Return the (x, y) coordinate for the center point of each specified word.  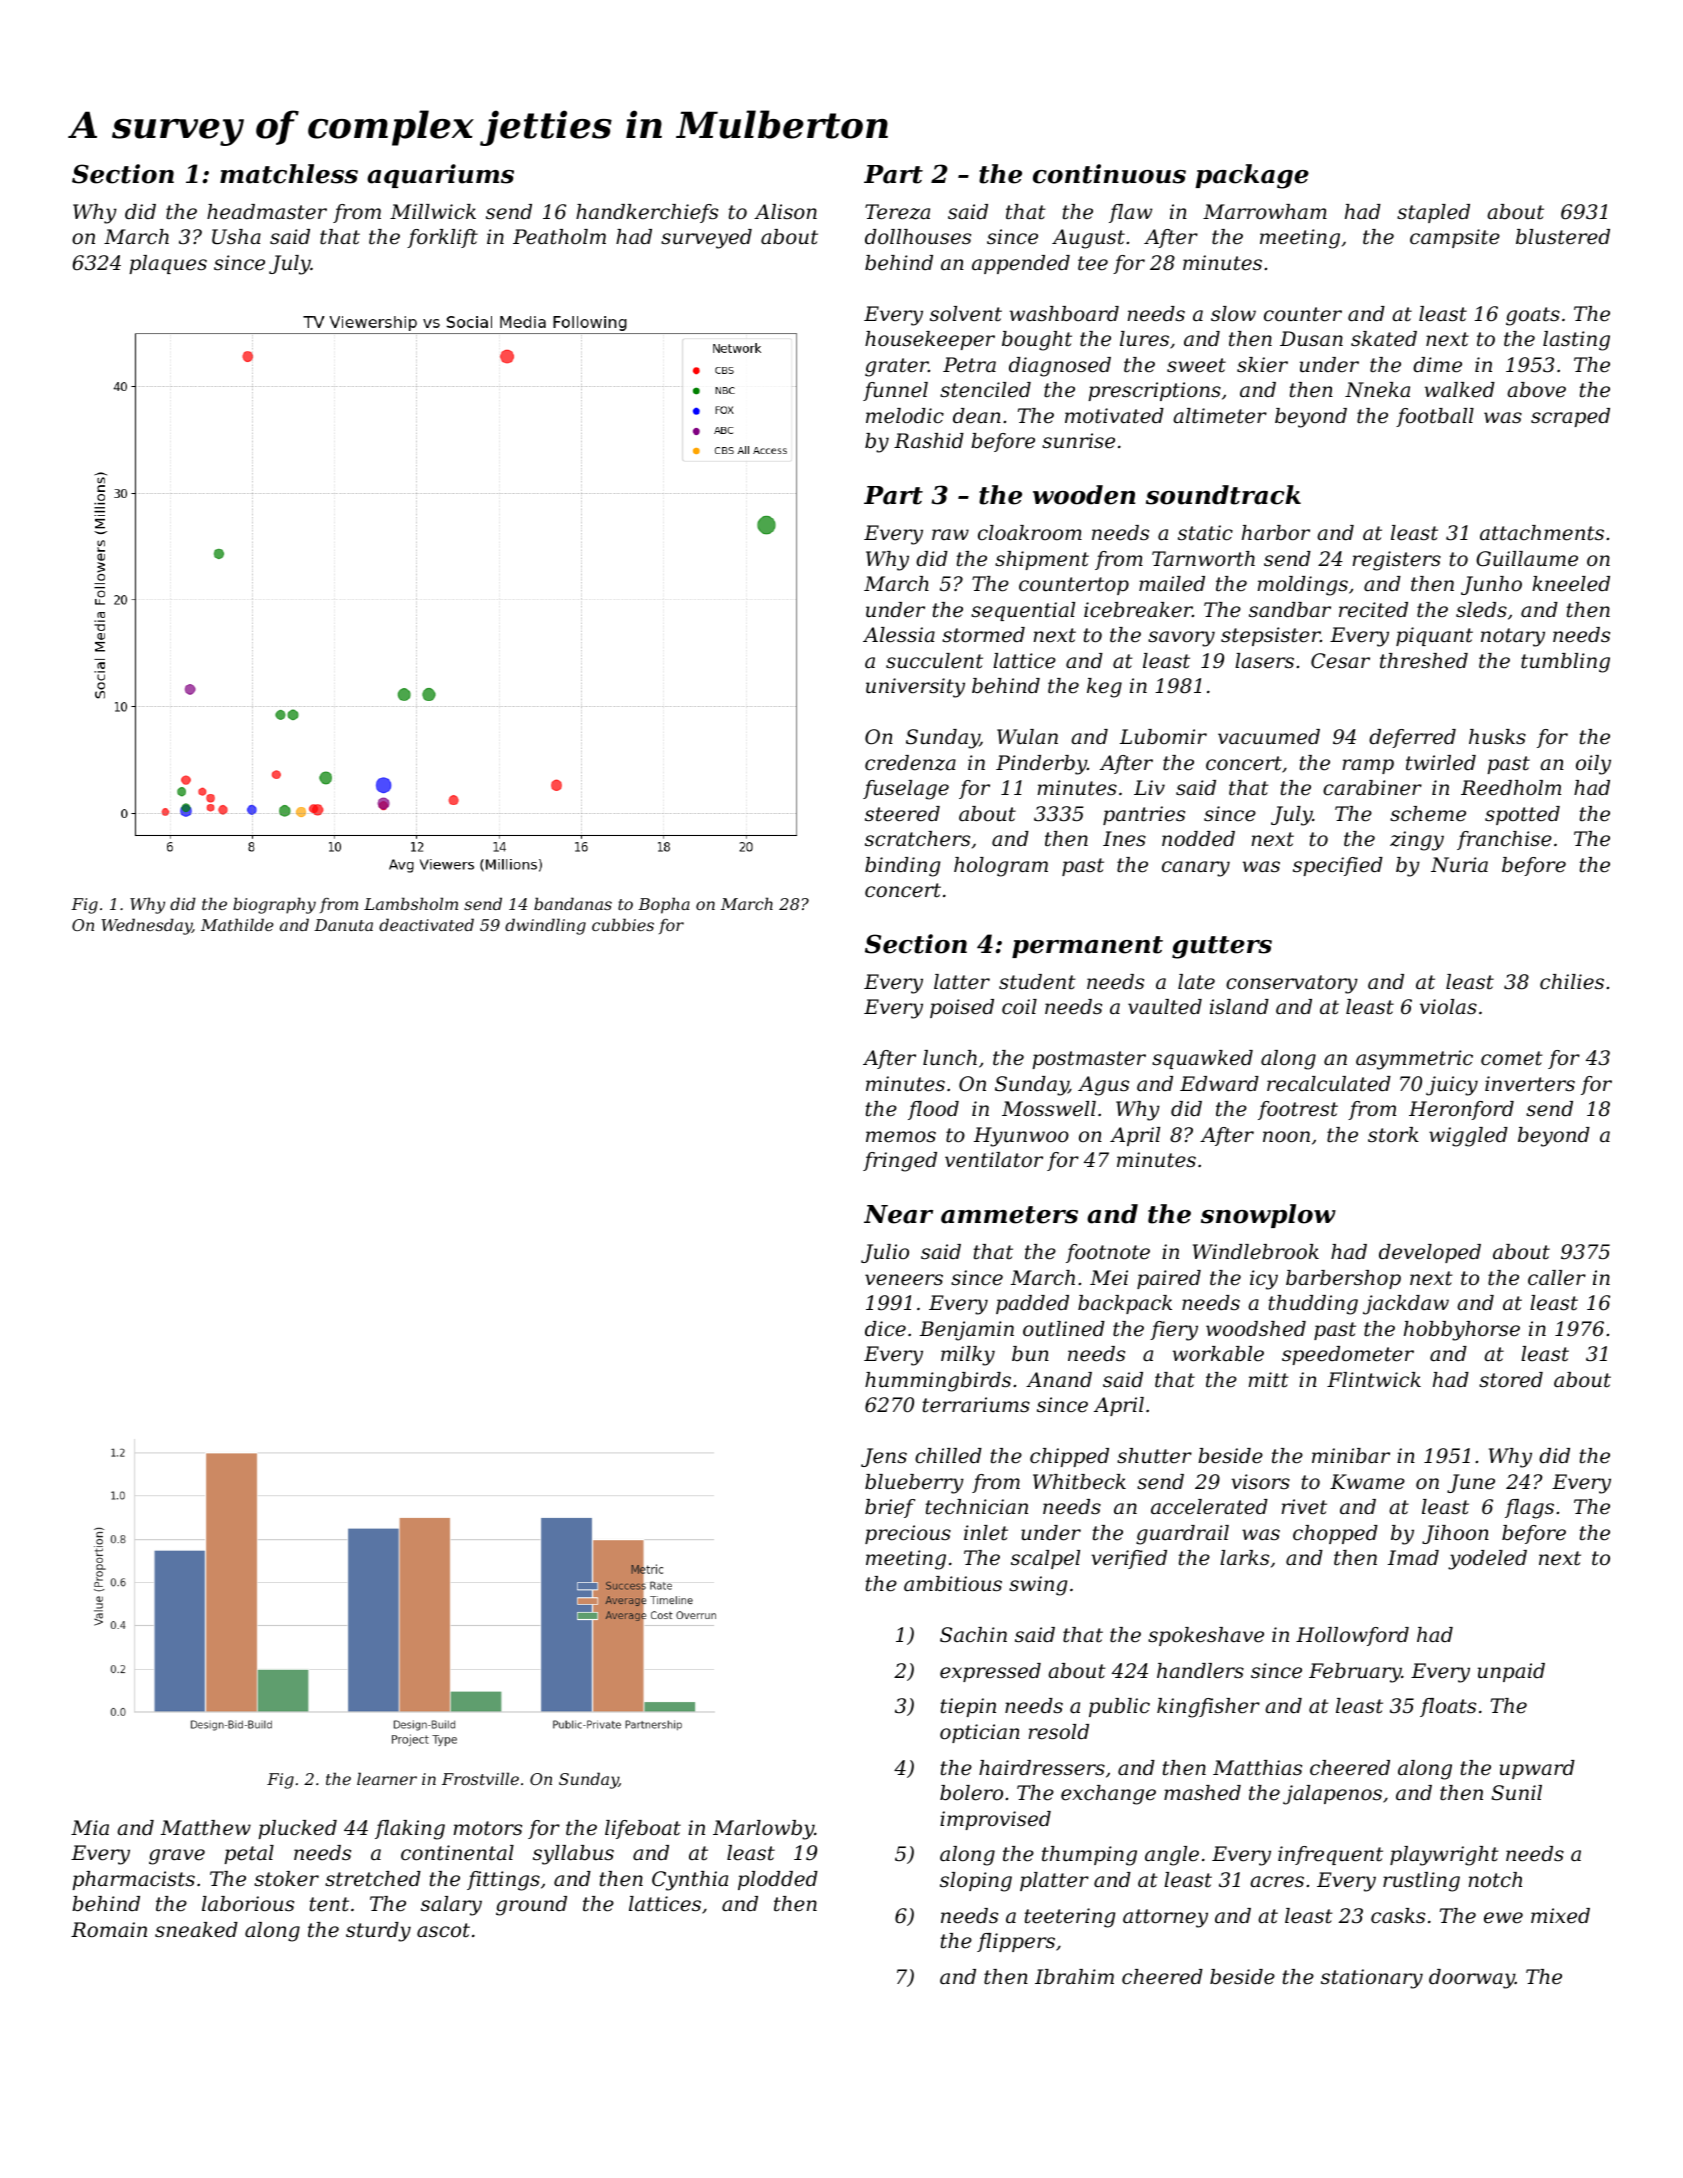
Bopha (664, 905)
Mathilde (237, 924)
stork (1393, 1135)
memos (901, 1137)
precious (908, 1534)
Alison (785, 212)
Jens (884, 1457)
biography (274, 905)
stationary (1372, 1979)
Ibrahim (1074, 1976)
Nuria (1459, 864)
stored (1511, 1380)
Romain (109, 1930)
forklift (442, 238)
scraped (1570, 417)
